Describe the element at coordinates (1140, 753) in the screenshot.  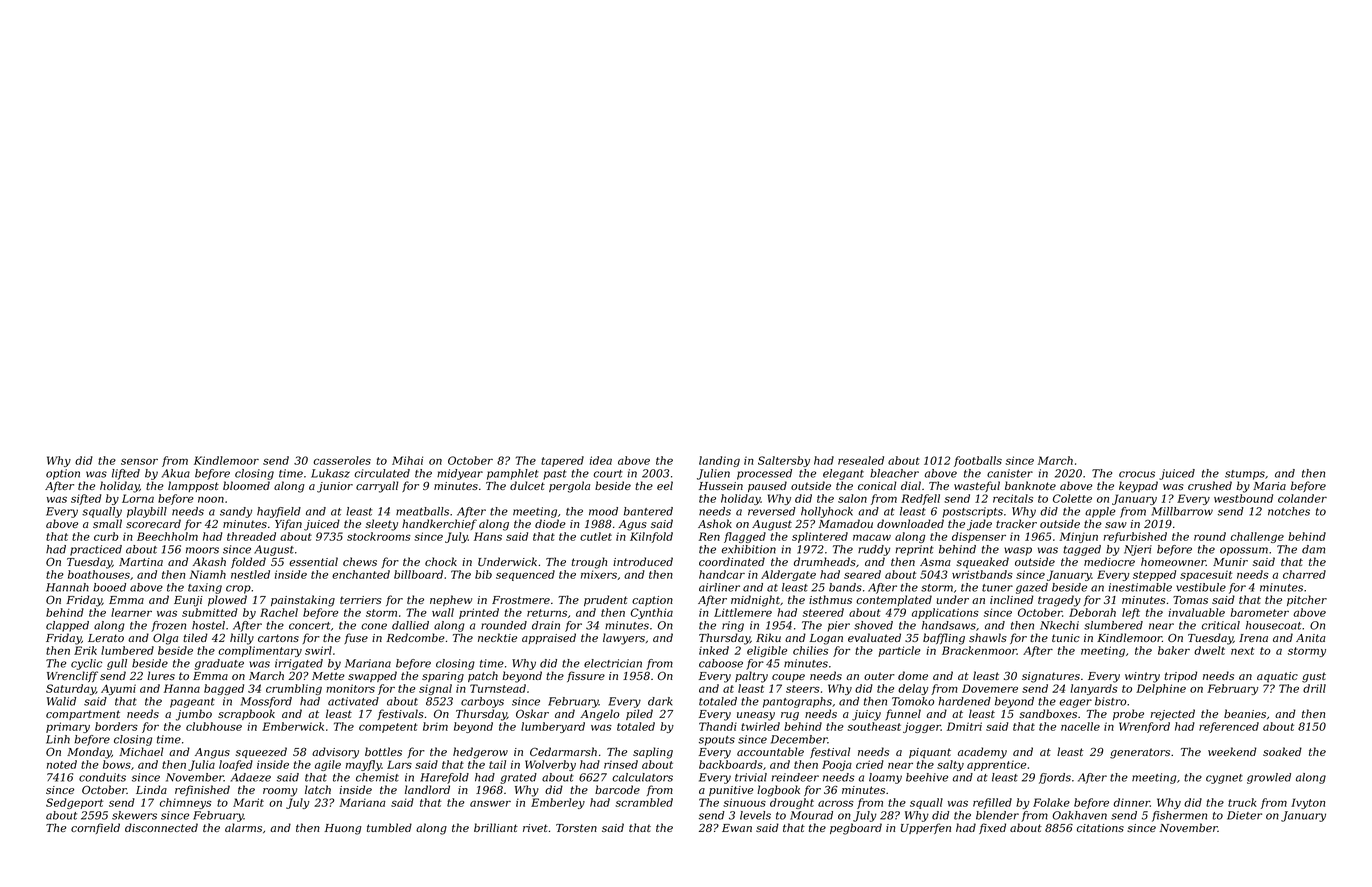
I see `generators` at that location.
